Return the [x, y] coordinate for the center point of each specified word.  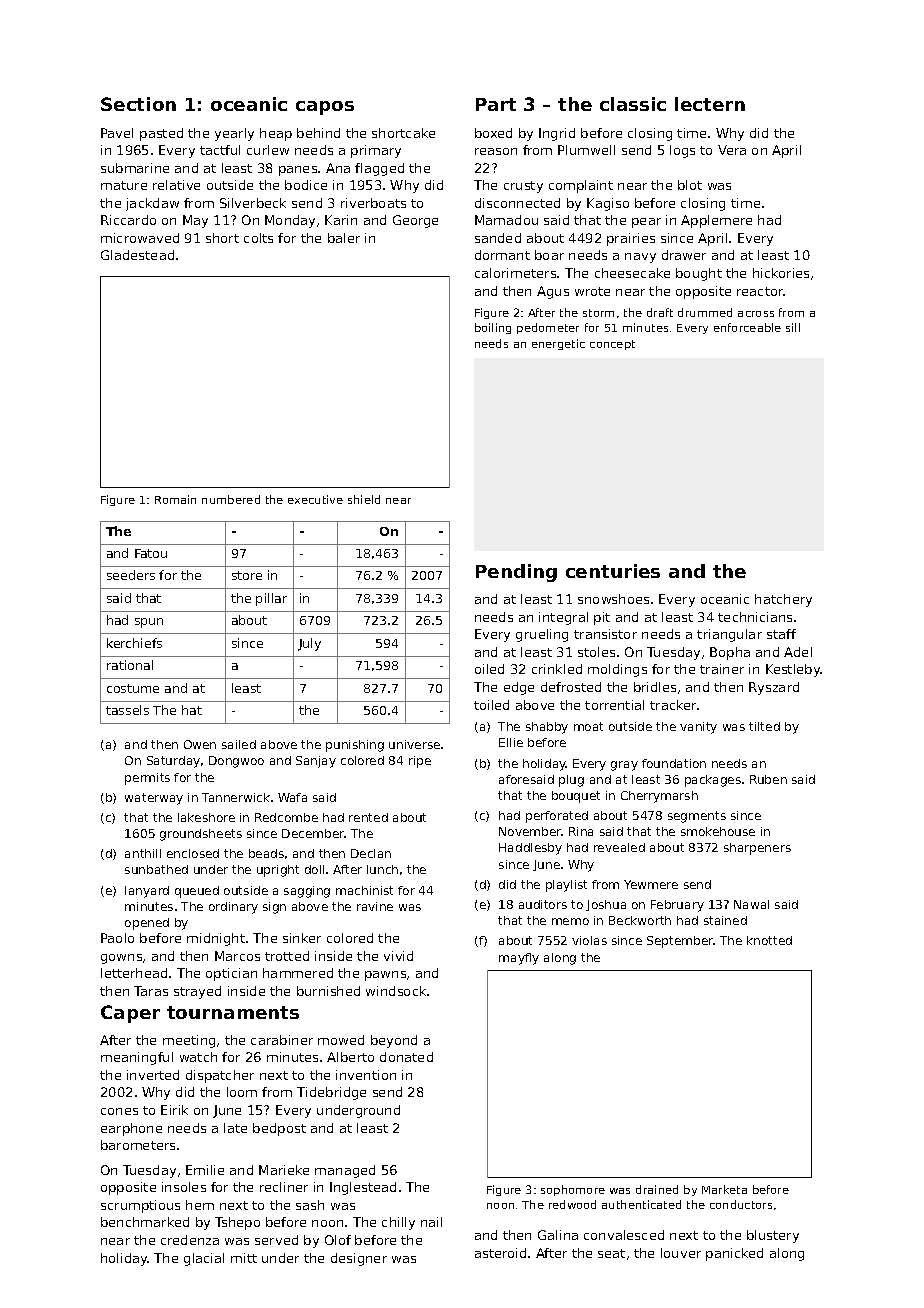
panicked [734, 1254]
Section [138, 104]
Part [496, 104]
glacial [204, 1259]
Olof [338, 1240]
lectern [710, 104]
